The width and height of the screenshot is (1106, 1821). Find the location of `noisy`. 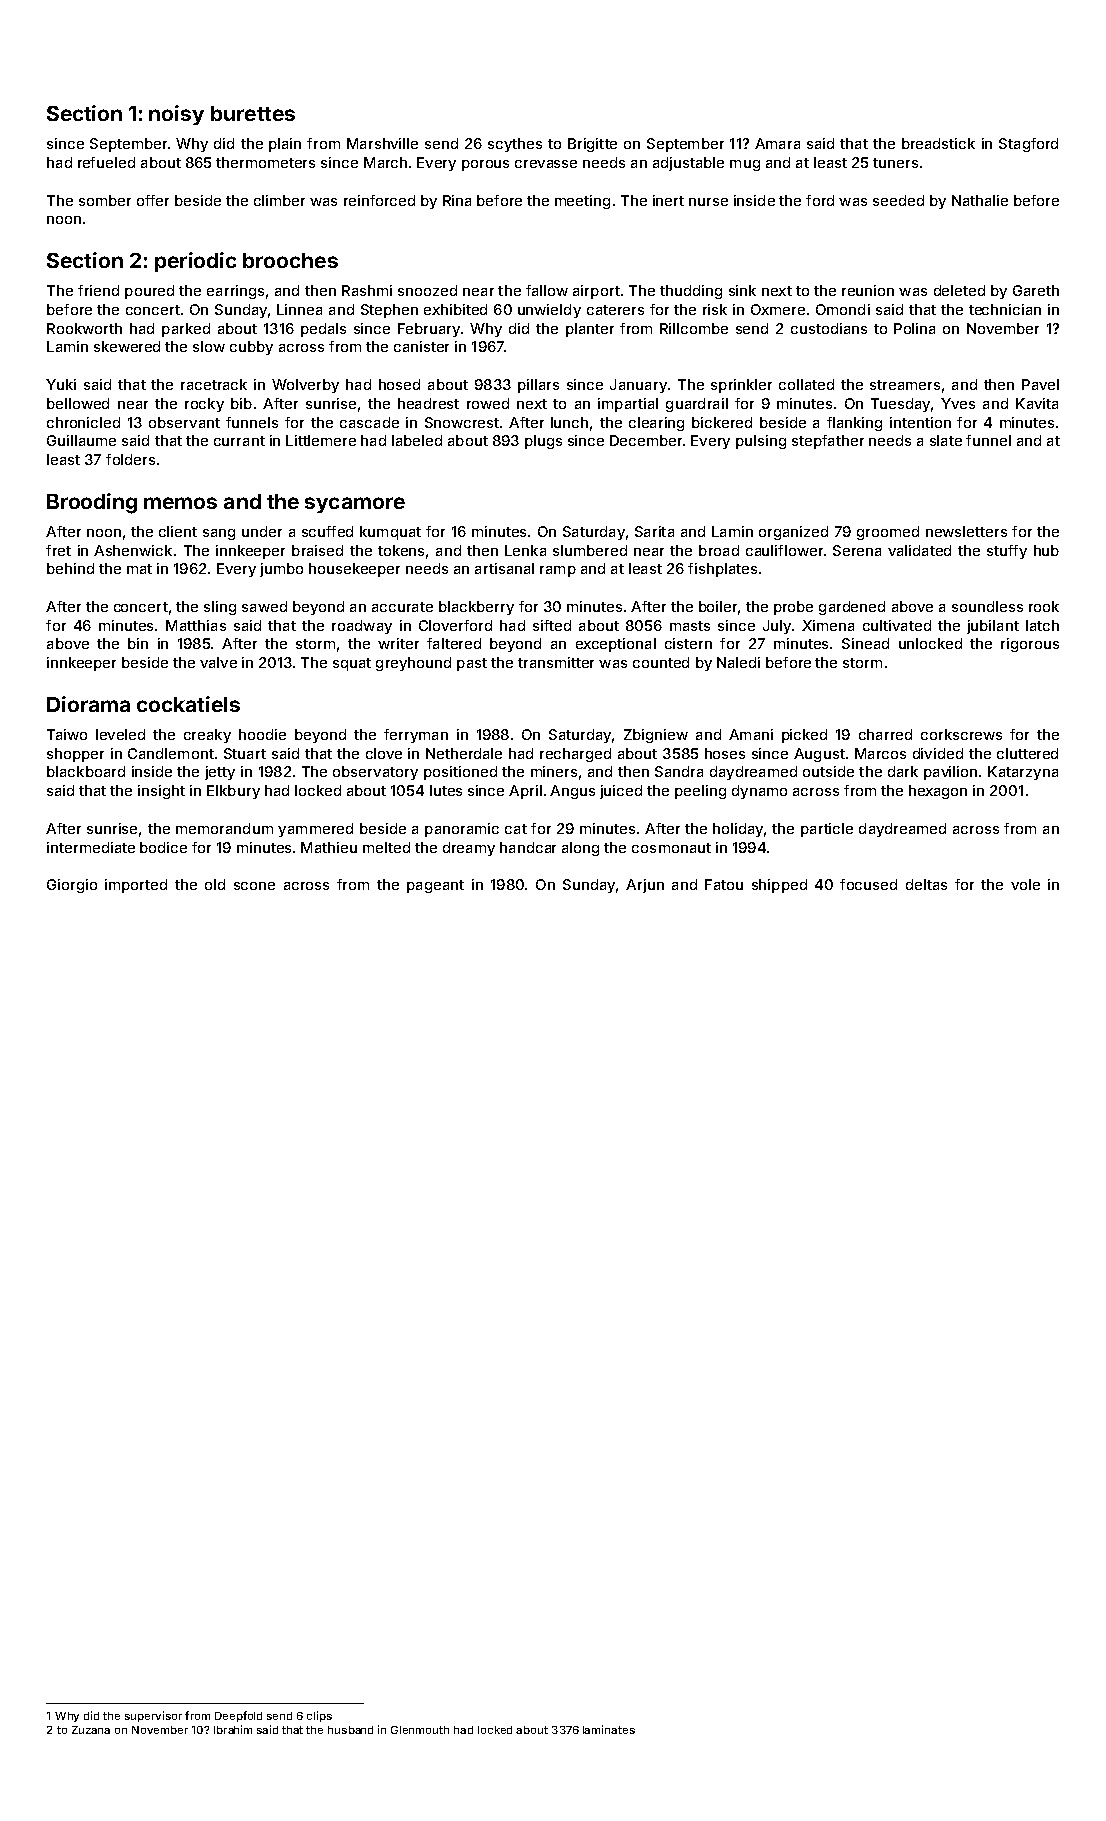

noisy is located at coordinates (176, 115).
